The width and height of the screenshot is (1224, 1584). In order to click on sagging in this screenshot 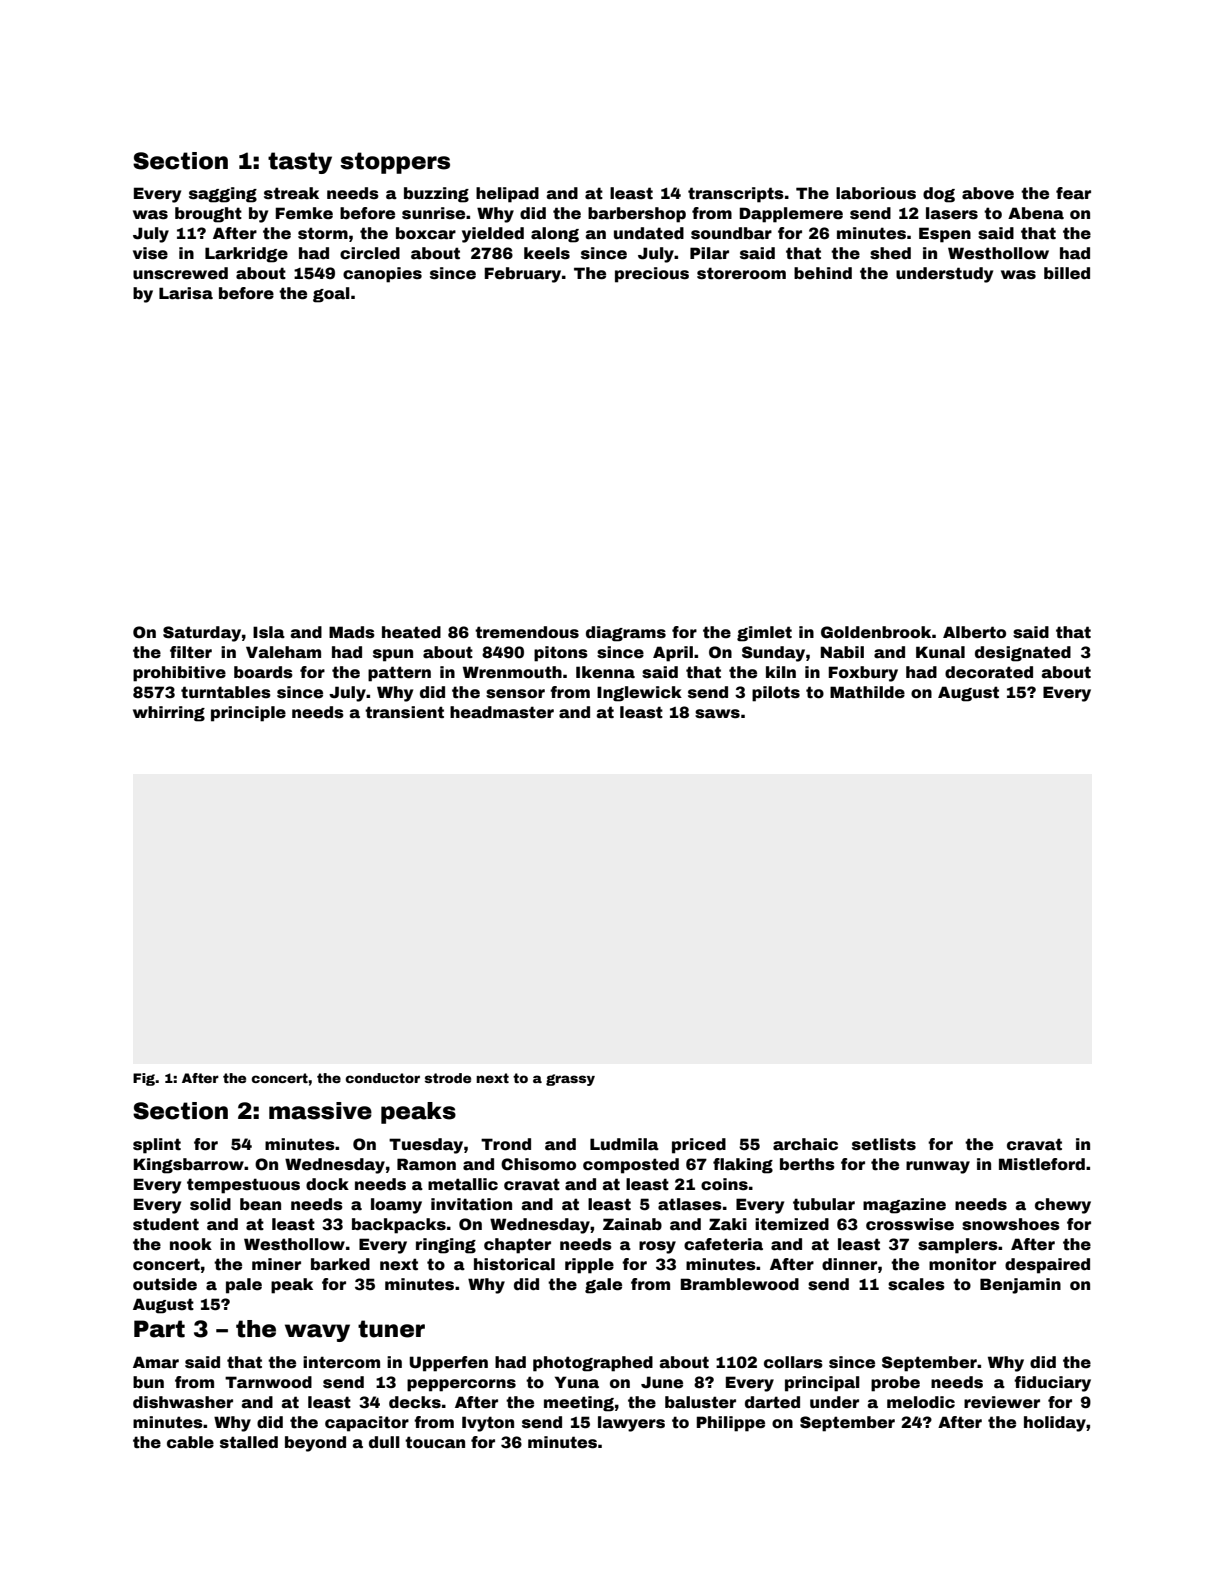, I will do `click(223, 195)`.
